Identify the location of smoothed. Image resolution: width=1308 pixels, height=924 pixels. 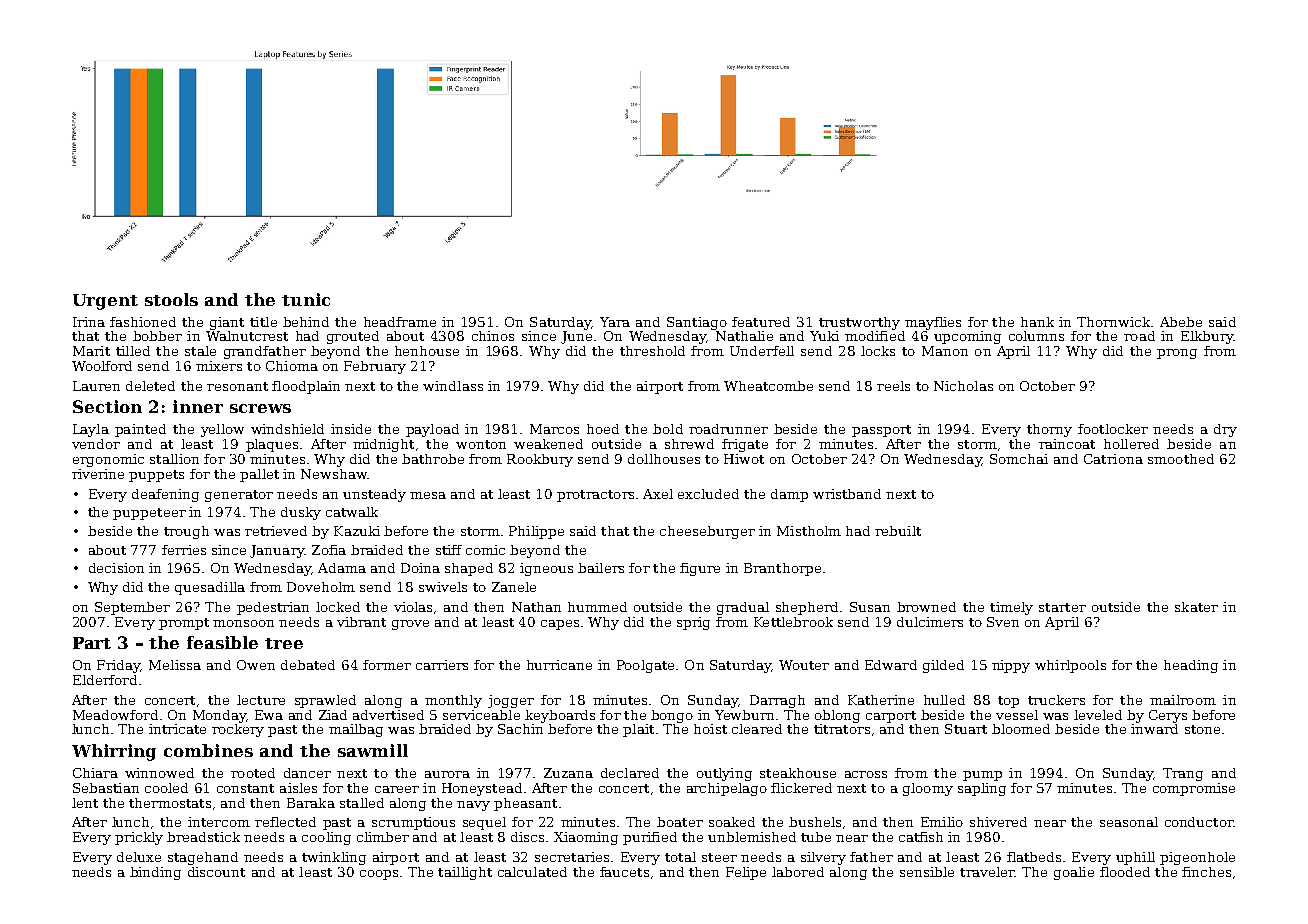
(1181, 459).
